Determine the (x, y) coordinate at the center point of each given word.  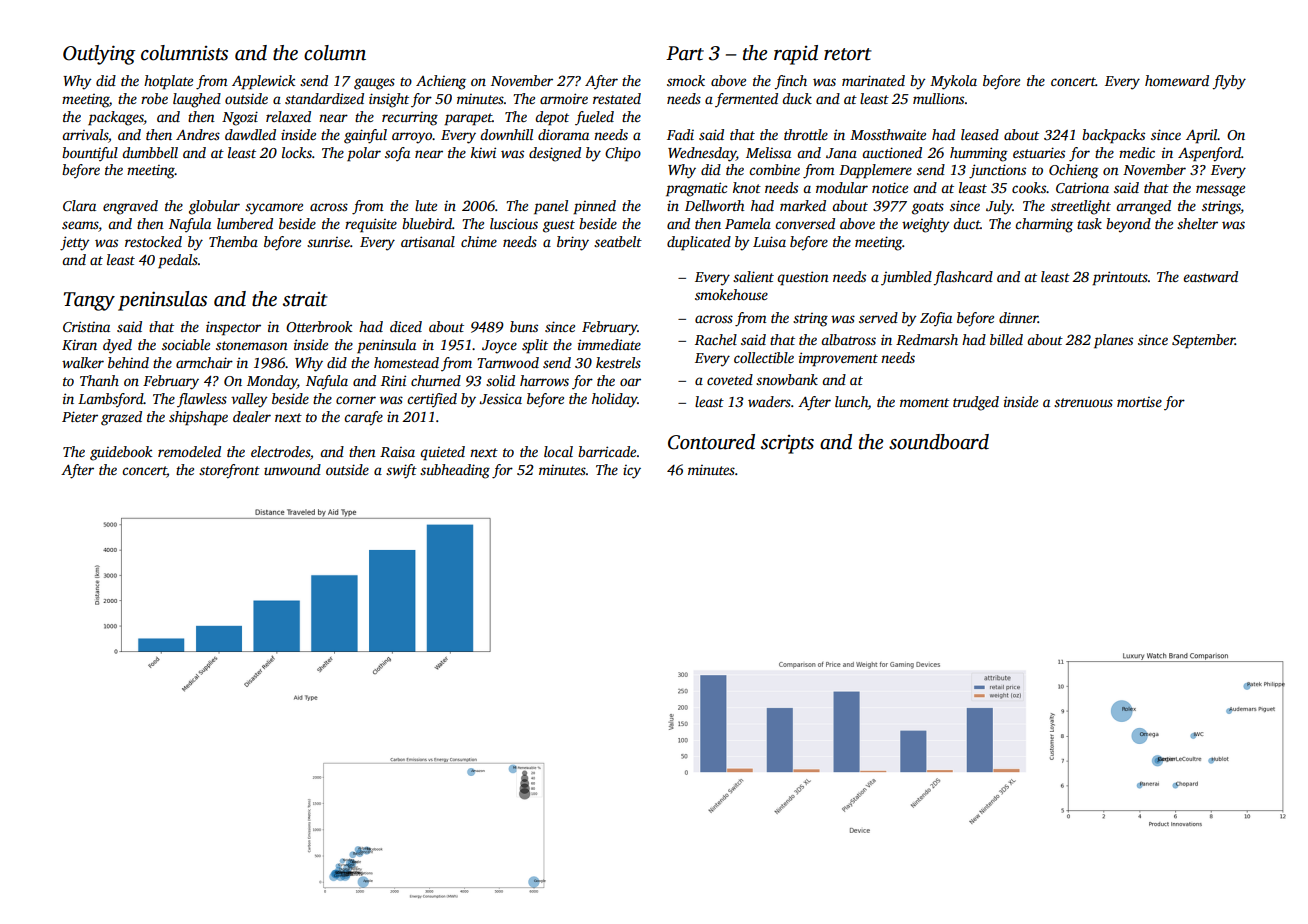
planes (1113, 341)
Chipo (623, 154)
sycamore (274, 209)
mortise (1139, 402)
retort (848, 54)
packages (116, 118)
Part (685, 53)
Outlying (99, 55)
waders (769, 401)
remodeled (189, 451)
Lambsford (111, 400)
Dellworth (714, 205)
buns (524, 326)
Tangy (89, 301)
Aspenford (1209, 154)
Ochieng (1074, 171)
